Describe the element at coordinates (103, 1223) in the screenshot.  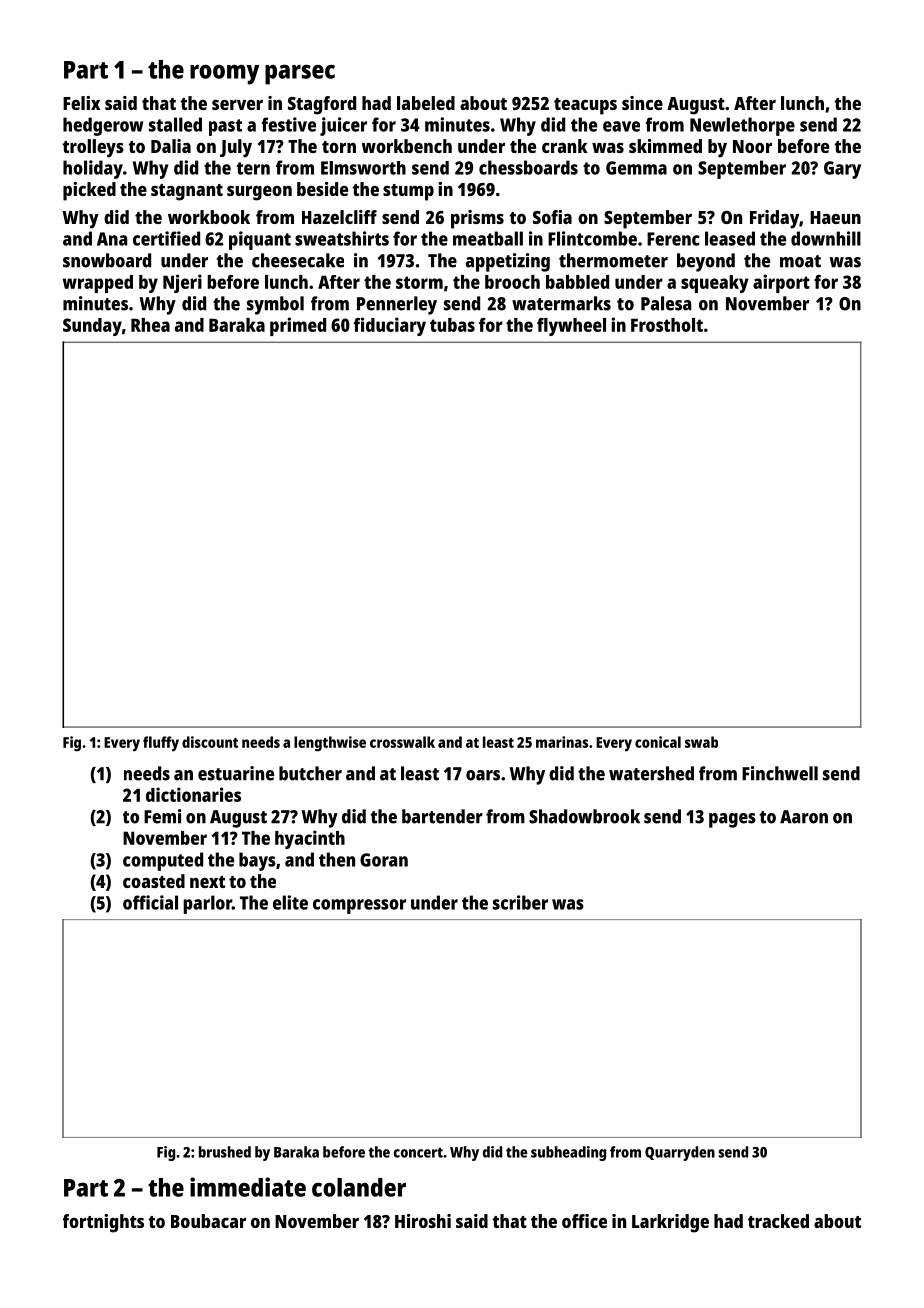
I see `fortnights` at that location.
